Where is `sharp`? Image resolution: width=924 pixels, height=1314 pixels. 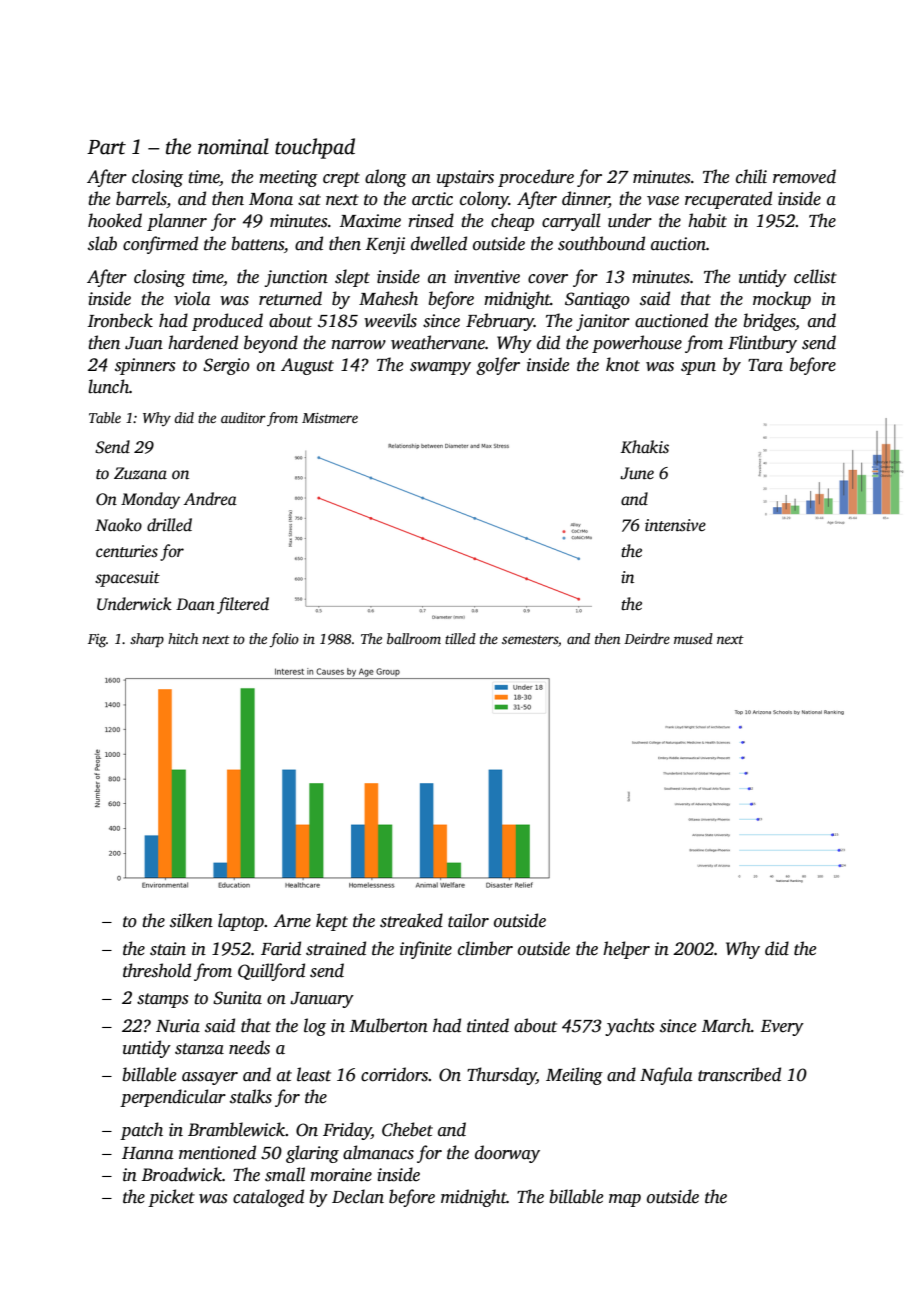
sharp is located at coordinates (147, 640).
